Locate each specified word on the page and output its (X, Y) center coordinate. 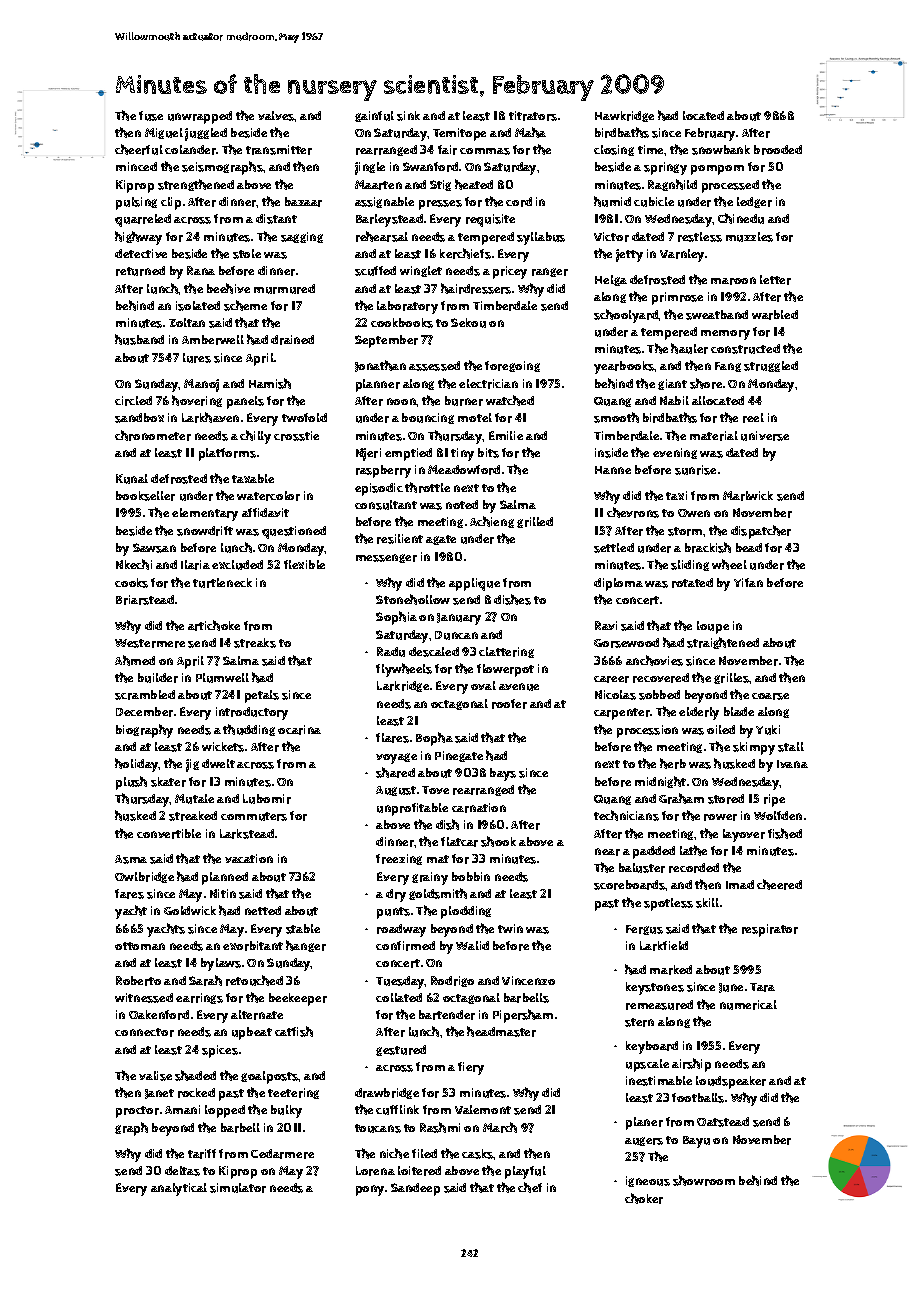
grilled (535, 522)
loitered (419, 1171)
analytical (179, 1189)
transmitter (279, 150)
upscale (647, 1065)
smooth (616, 417)
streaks (255, 643)
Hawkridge (624, 116)
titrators (533, 116)
